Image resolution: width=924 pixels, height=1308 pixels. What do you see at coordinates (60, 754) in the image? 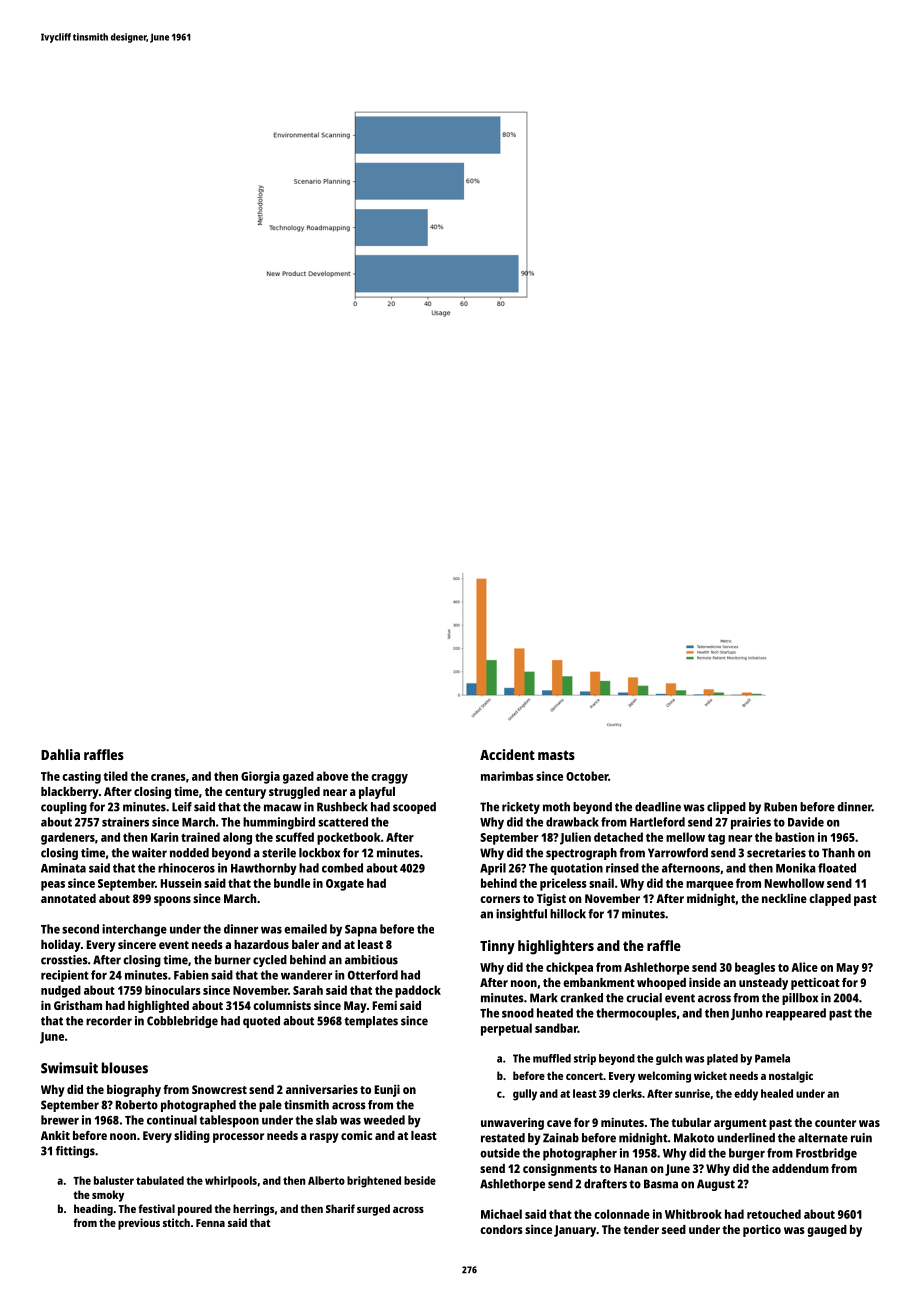
I see `Dahlia` at bounding box center [60, 754].
